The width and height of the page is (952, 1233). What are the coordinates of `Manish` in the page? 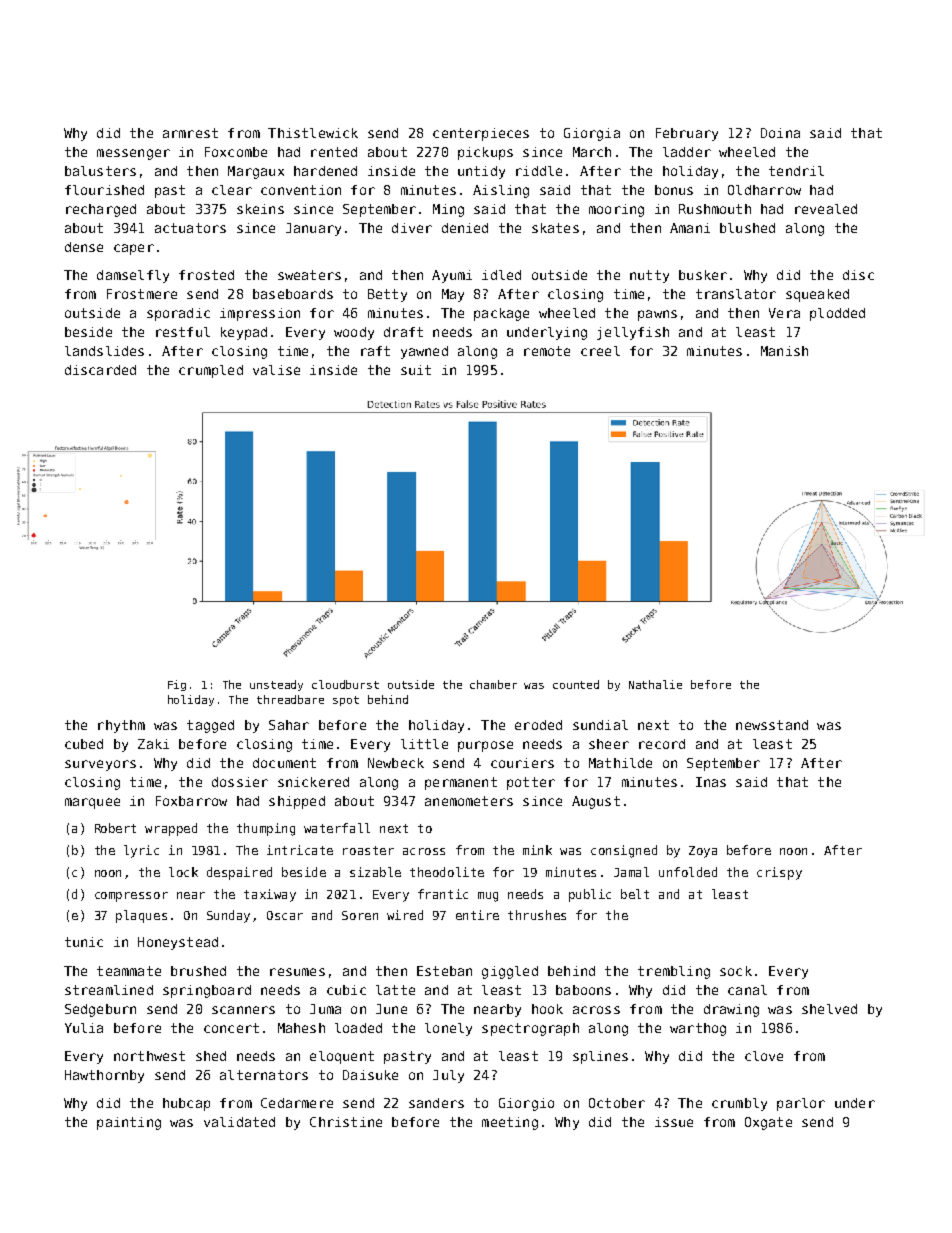 It's located at (784, 351).
